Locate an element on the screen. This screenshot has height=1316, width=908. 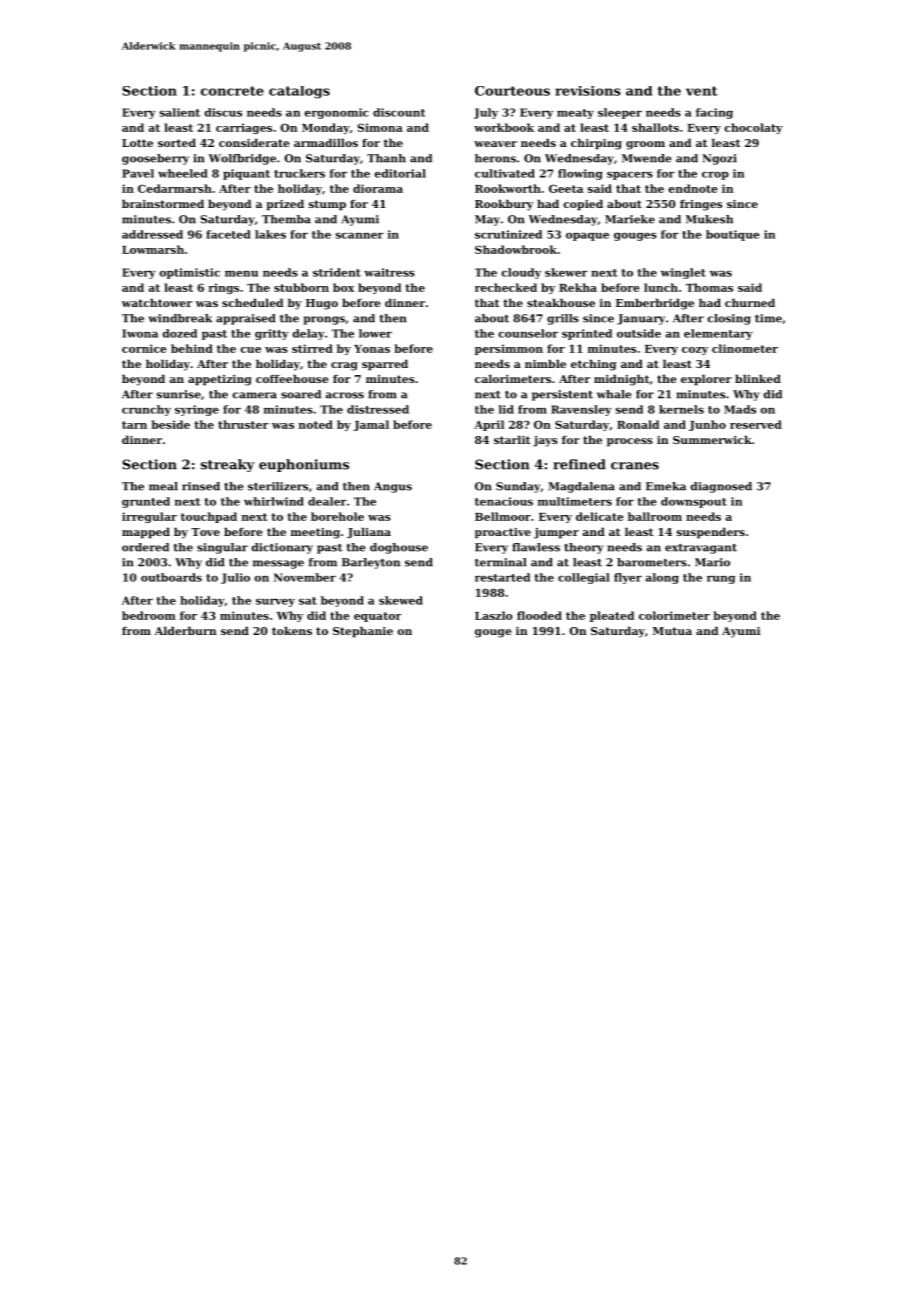
Lotte is located at coordinates (137, 143).
